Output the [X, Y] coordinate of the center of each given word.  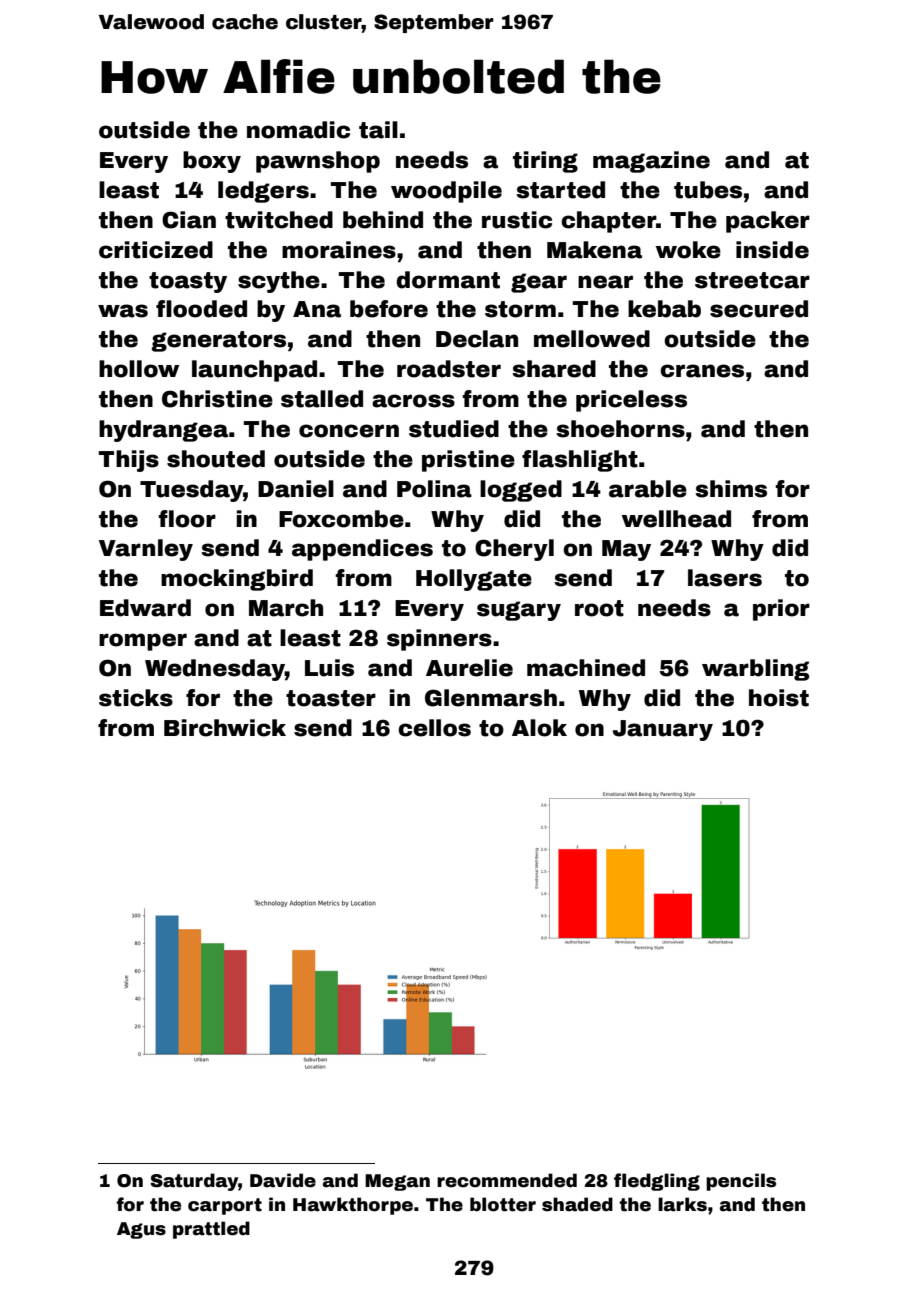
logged [521, 491]
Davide [283, 1180]
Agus [141, 1230]
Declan [477, 339]
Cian [189, 220]
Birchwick [225, 728]
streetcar [752, 280]
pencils [741, 1182]
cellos [434, 728]
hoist [779, 698]
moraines [339, 250]
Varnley [146, 550]
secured [759, 309]
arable [648, 489]
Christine [217, 399]
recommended [507, 1180]
